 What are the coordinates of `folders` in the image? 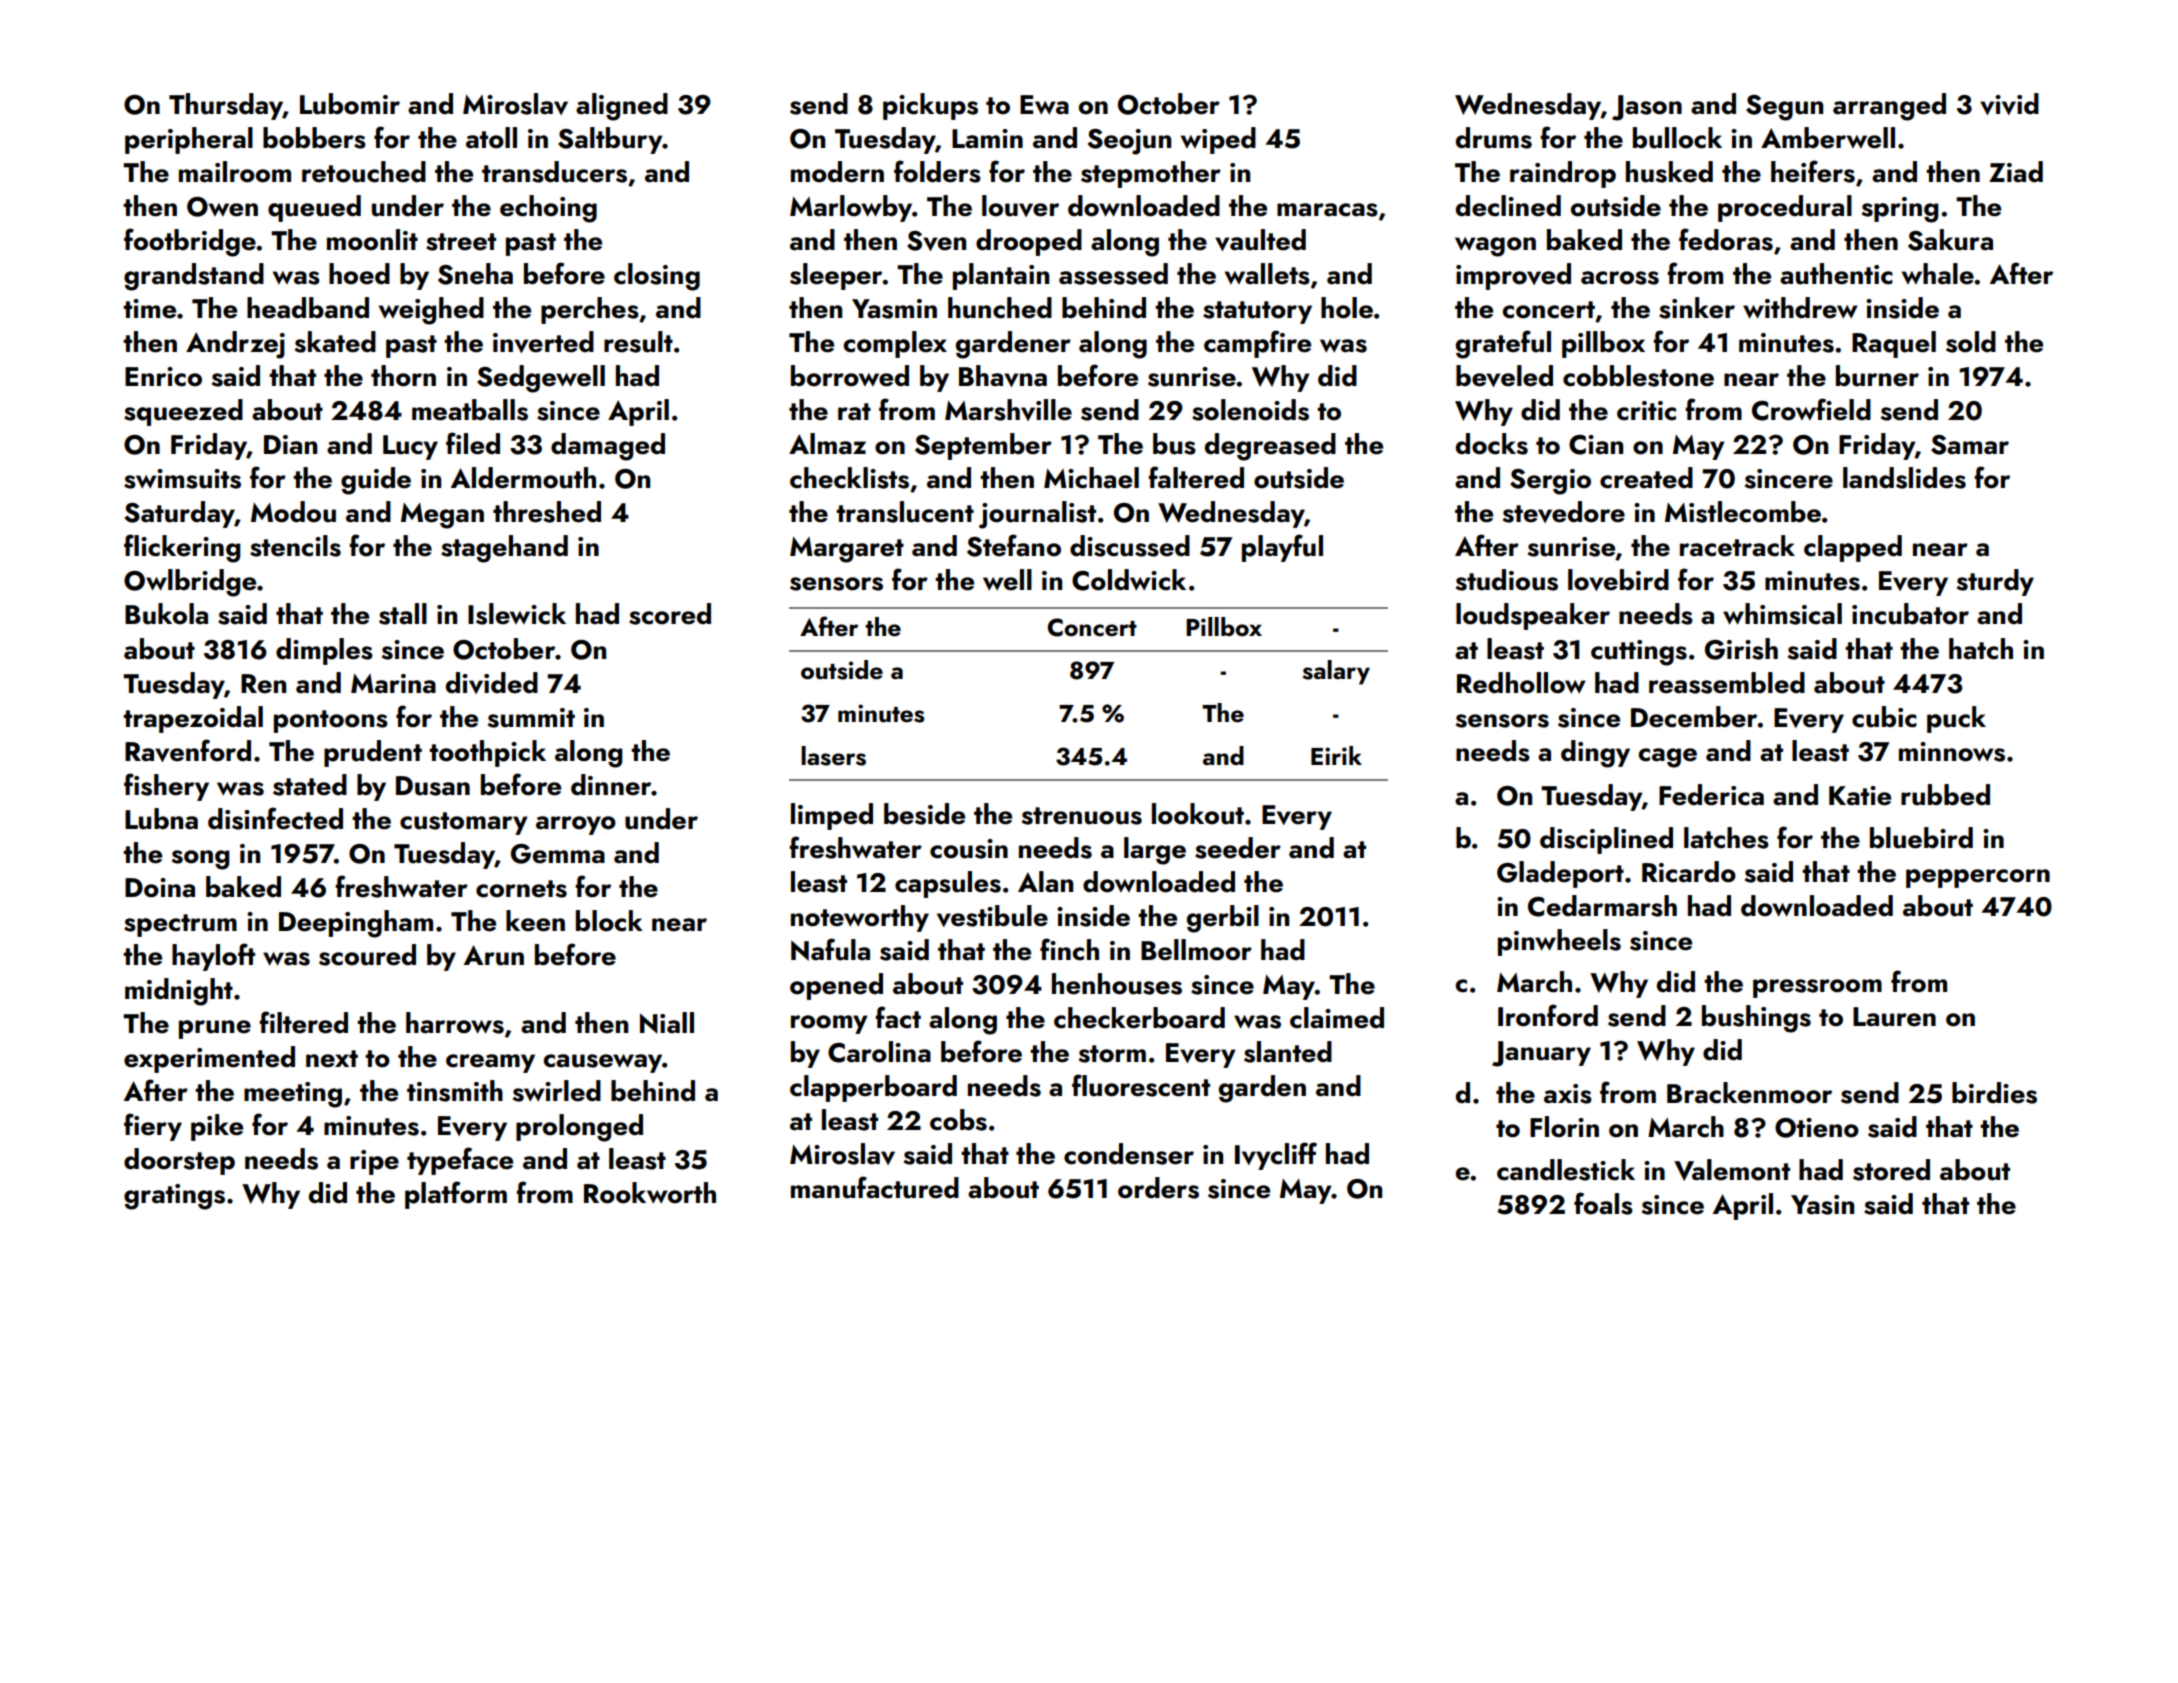 It's located at (937, 171).
